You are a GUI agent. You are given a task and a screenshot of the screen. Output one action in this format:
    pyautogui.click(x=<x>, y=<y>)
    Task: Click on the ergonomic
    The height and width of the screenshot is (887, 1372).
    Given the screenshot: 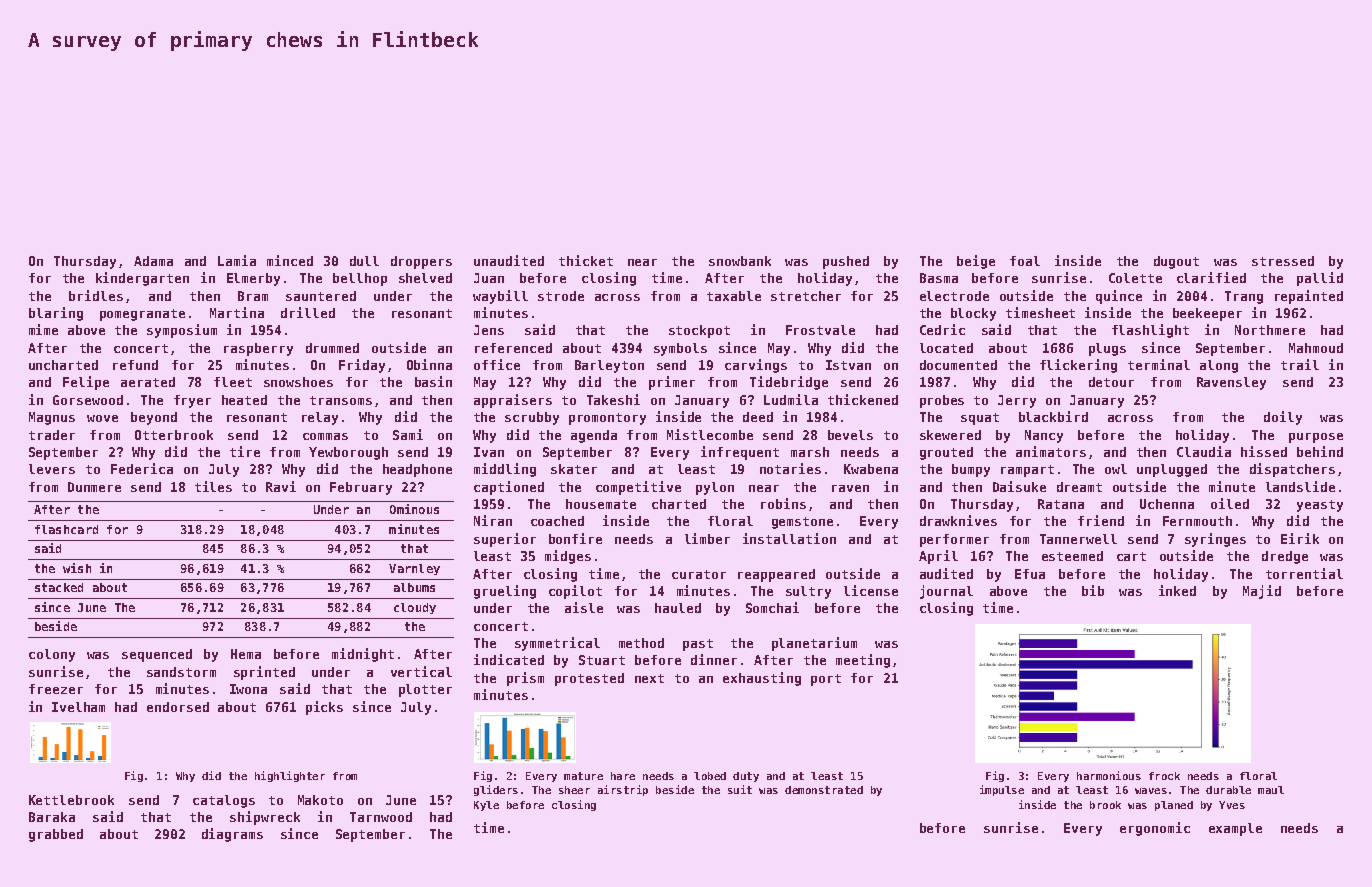 What is the action you would take?
    pyautogui.click(x=1155, y=829)
